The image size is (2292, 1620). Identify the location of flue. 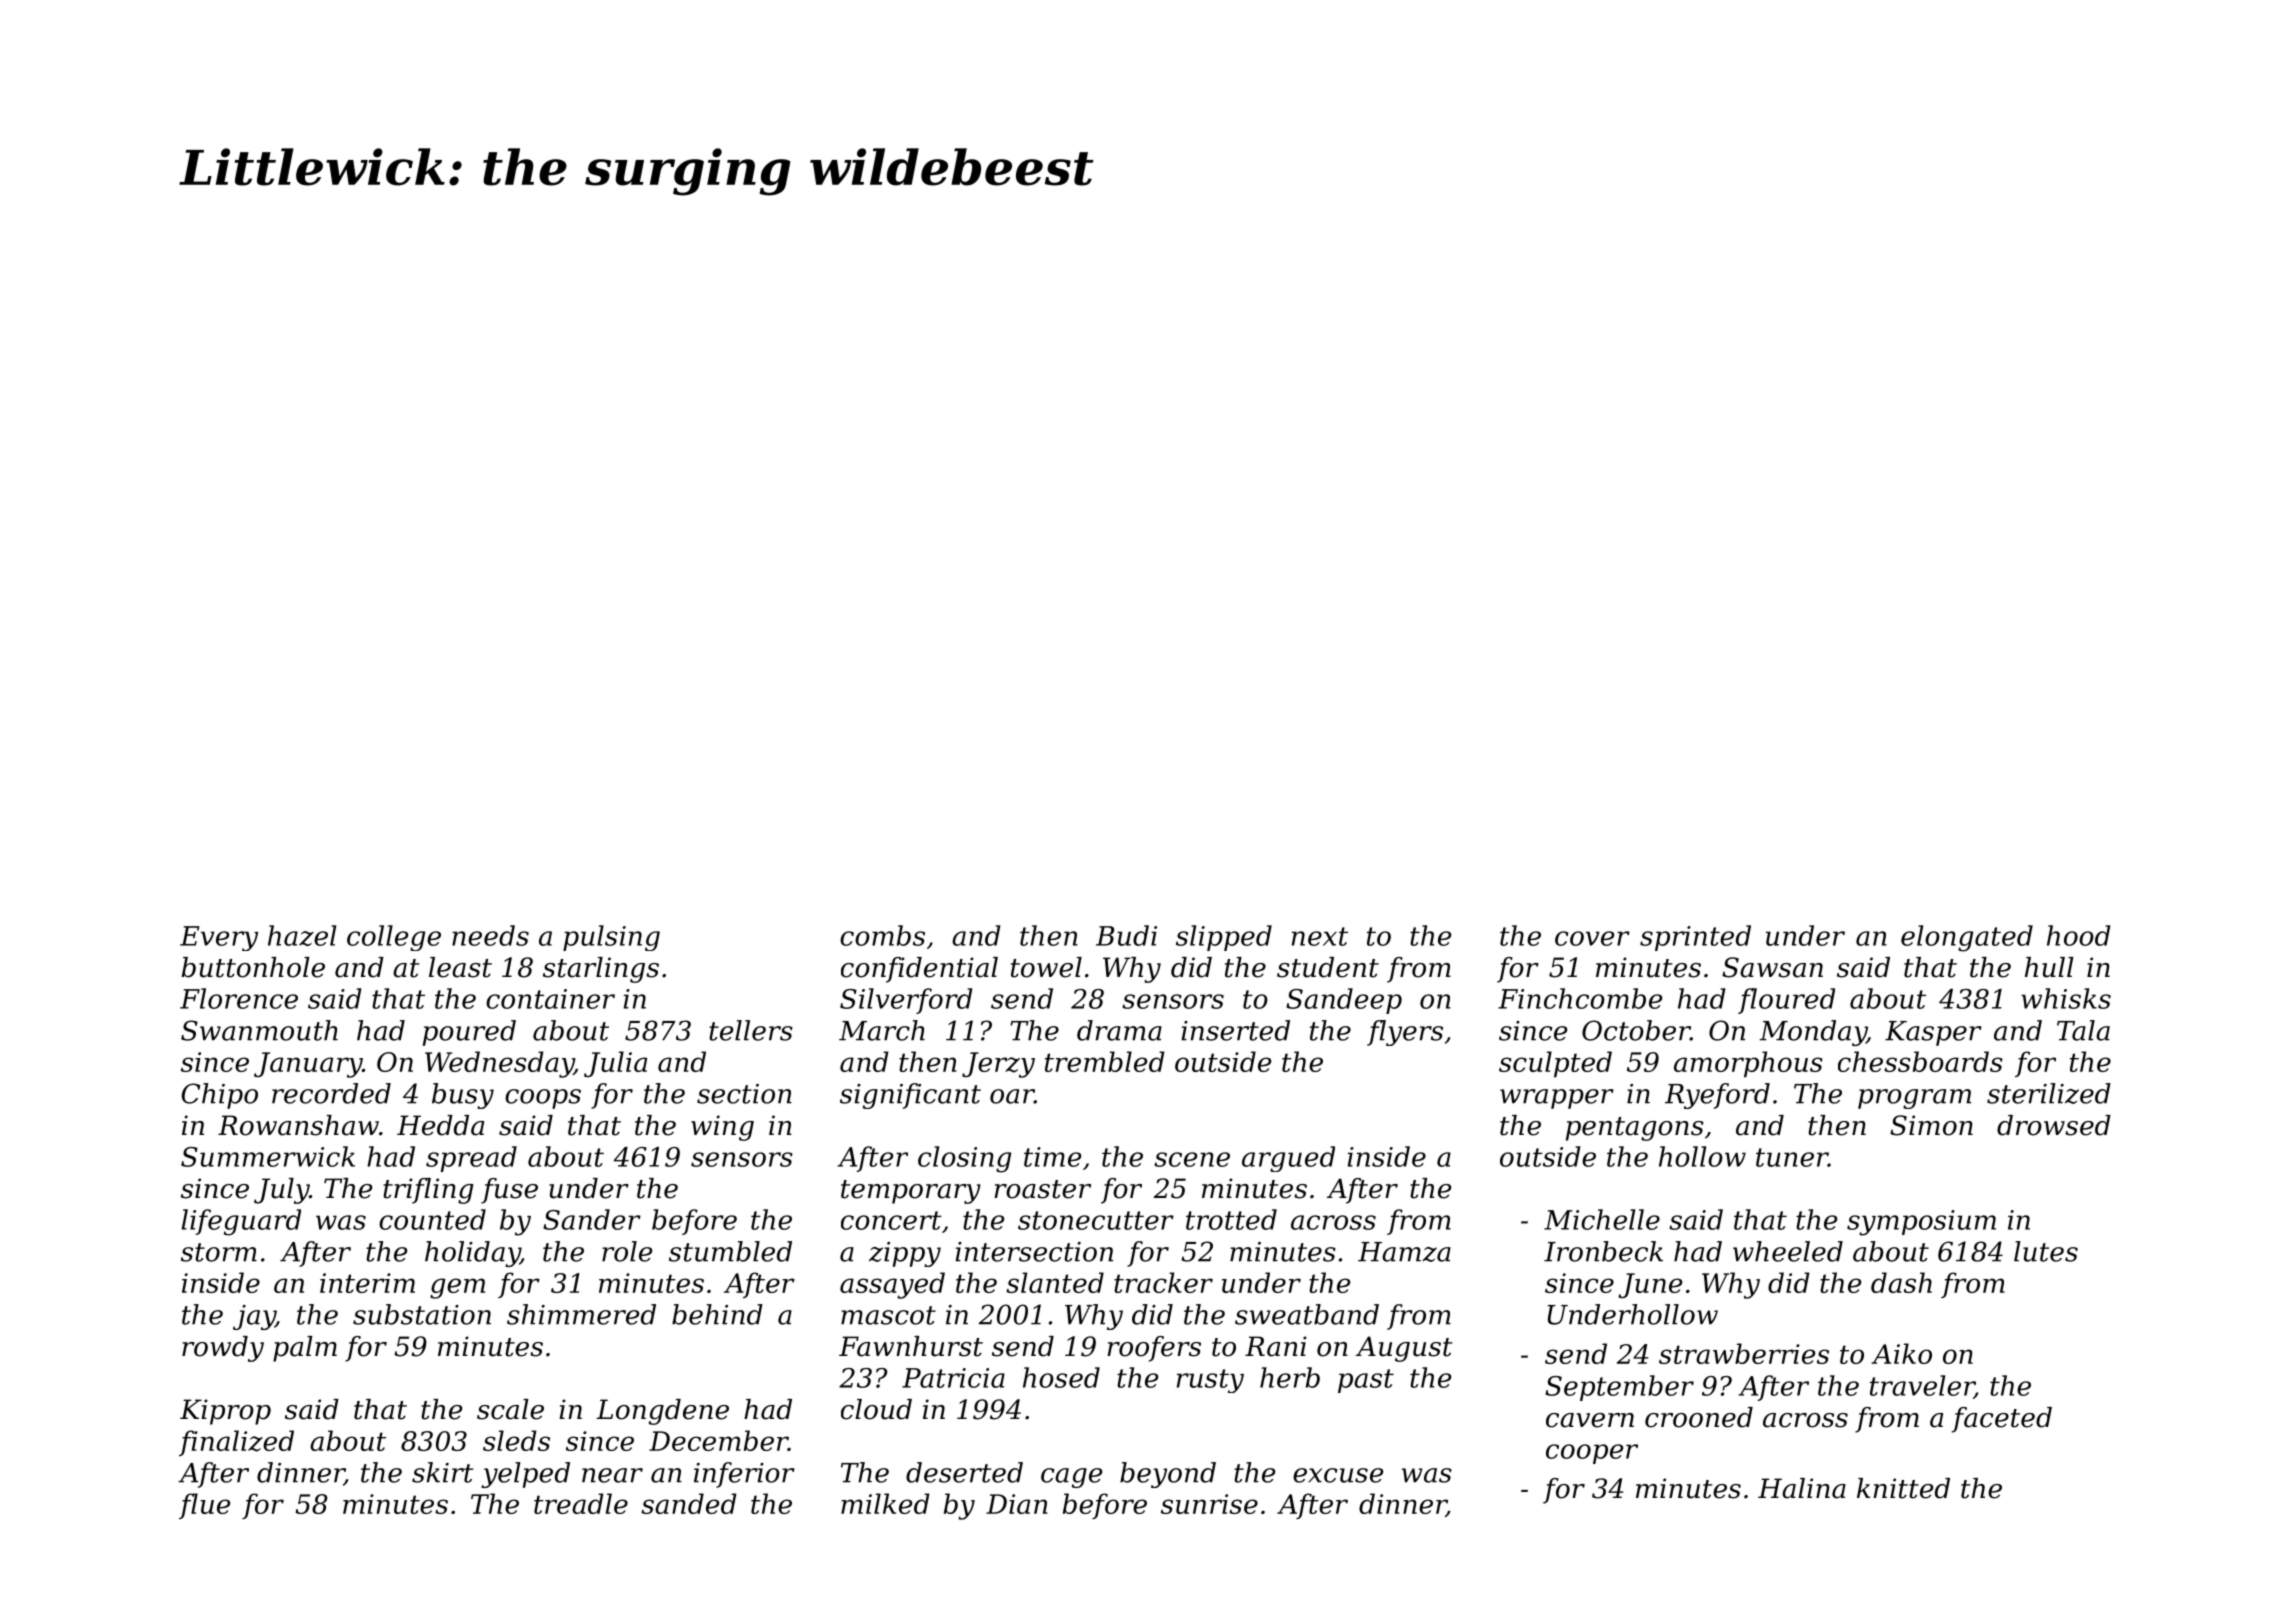
(204, 1506).
